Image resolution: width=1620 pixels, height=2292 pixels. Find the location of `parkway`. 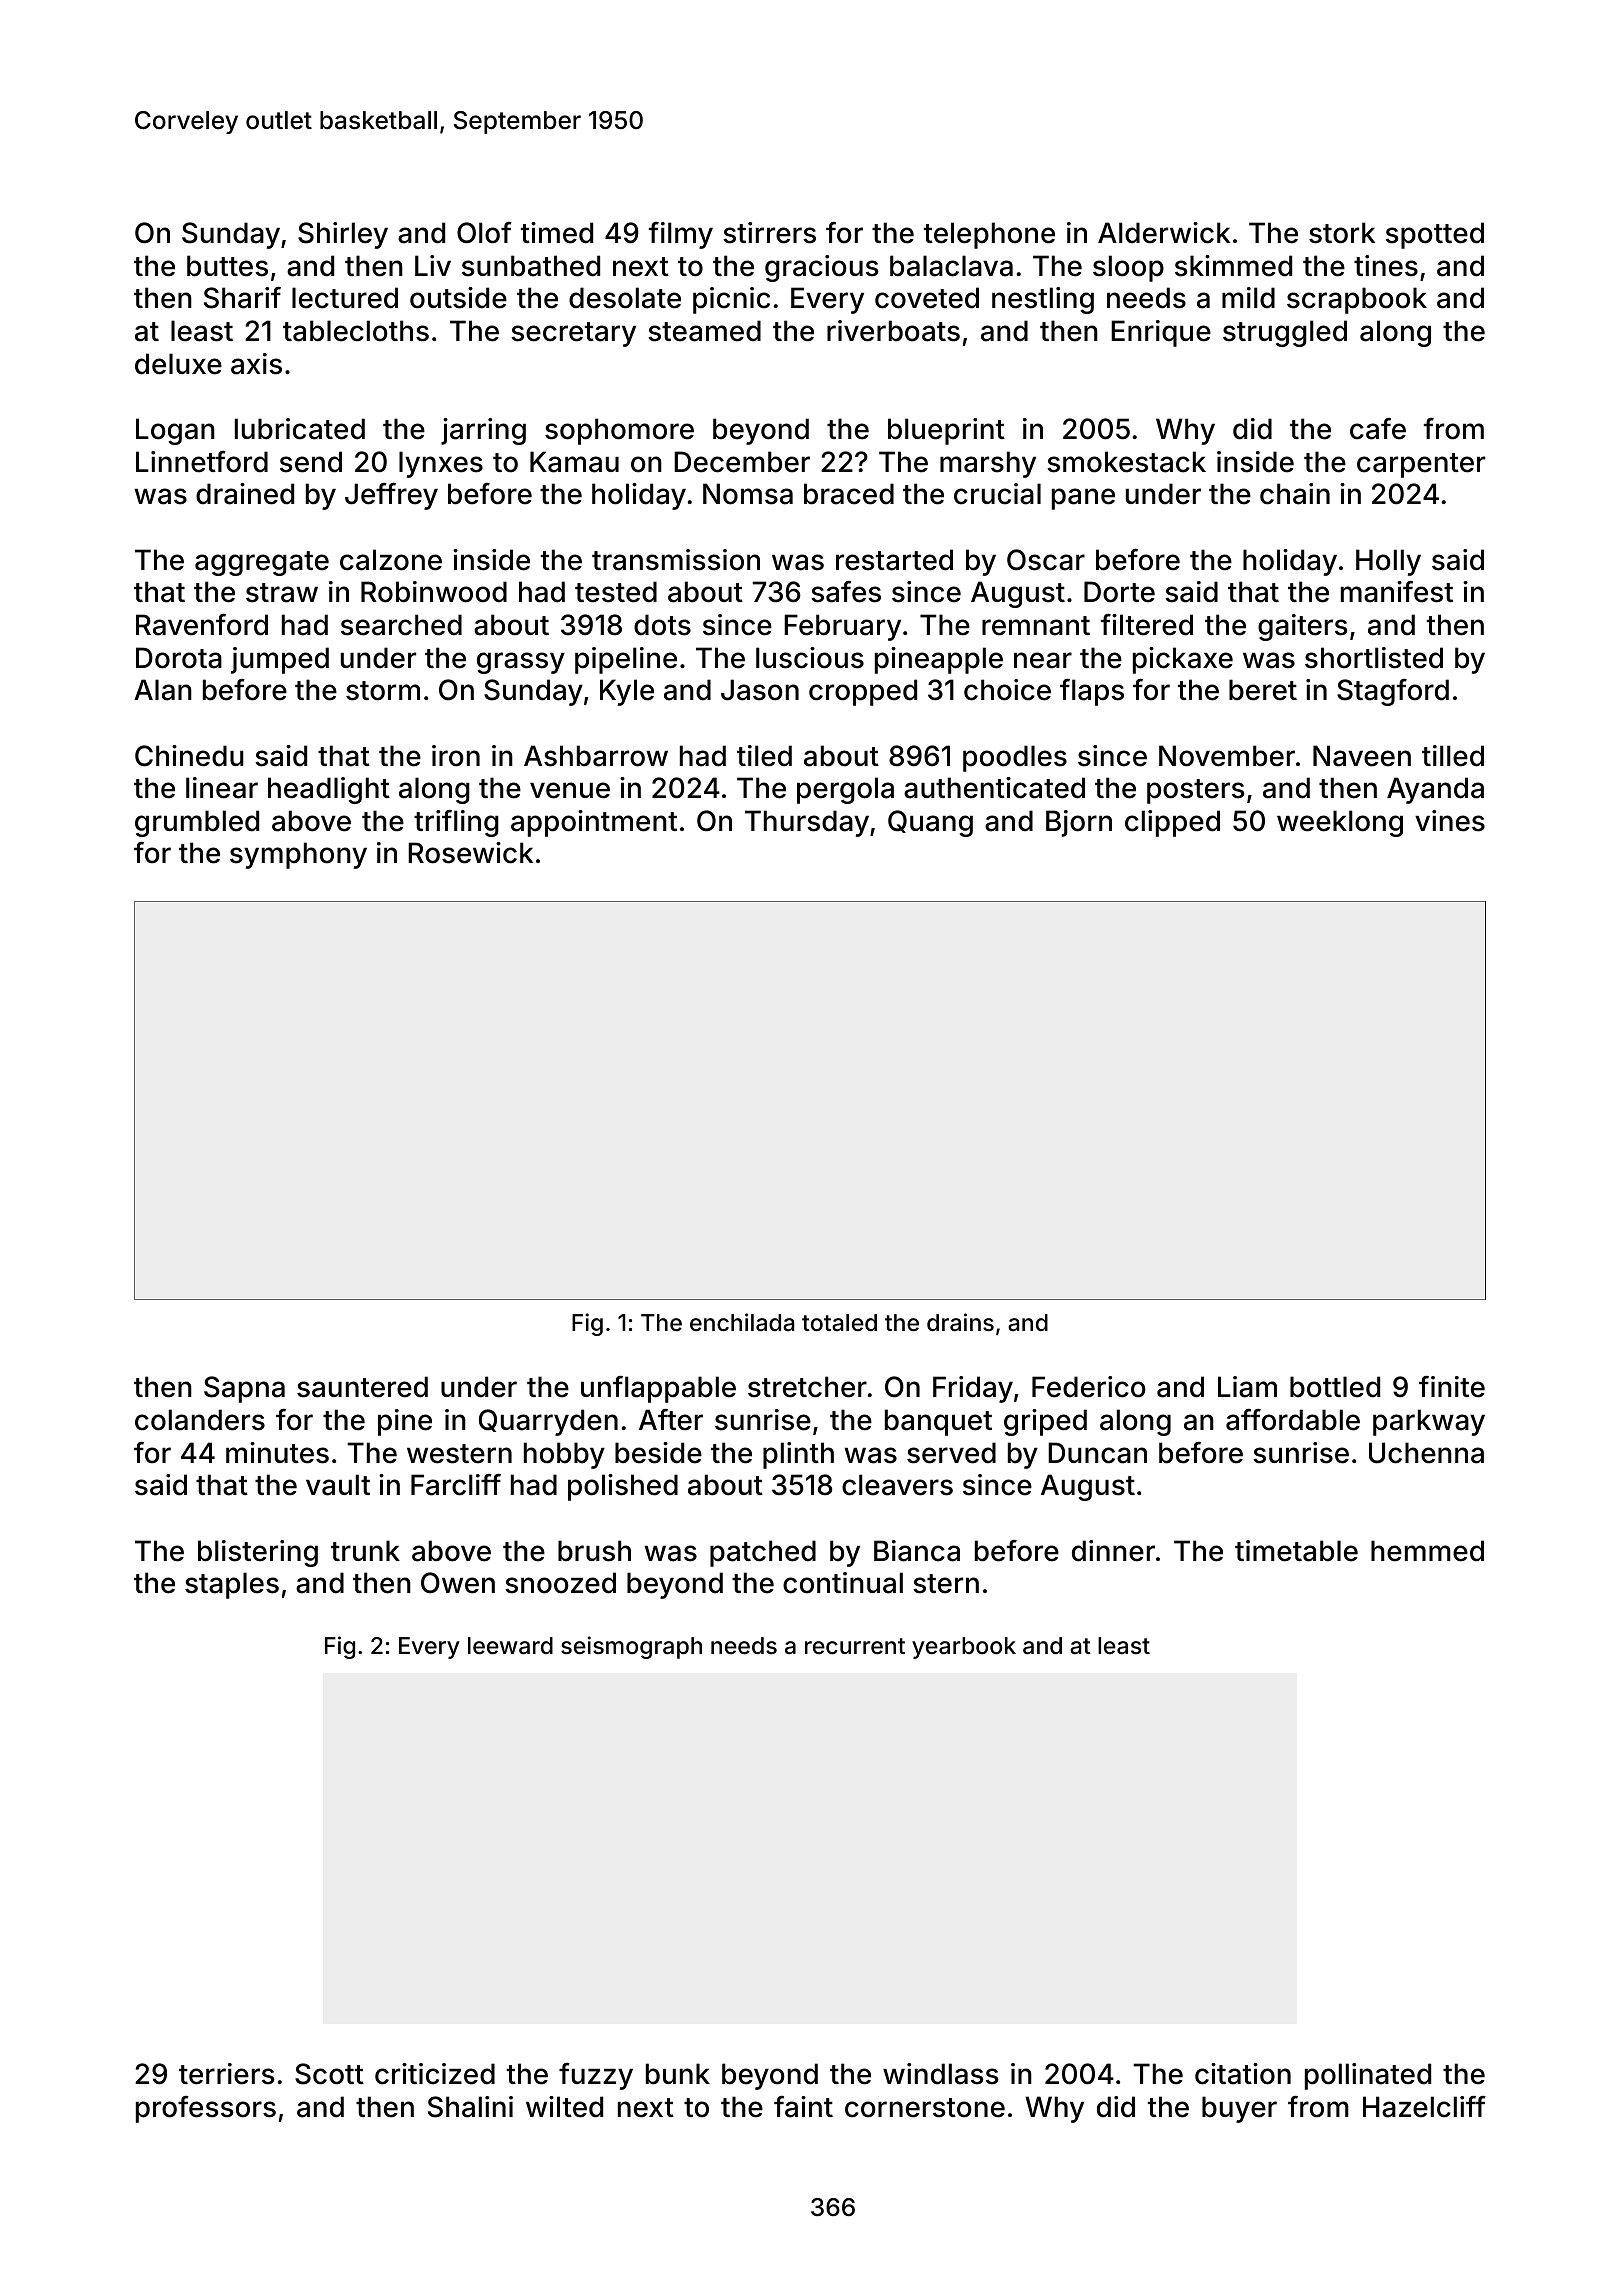

parkway is located at coordinates (1429, 1422).
